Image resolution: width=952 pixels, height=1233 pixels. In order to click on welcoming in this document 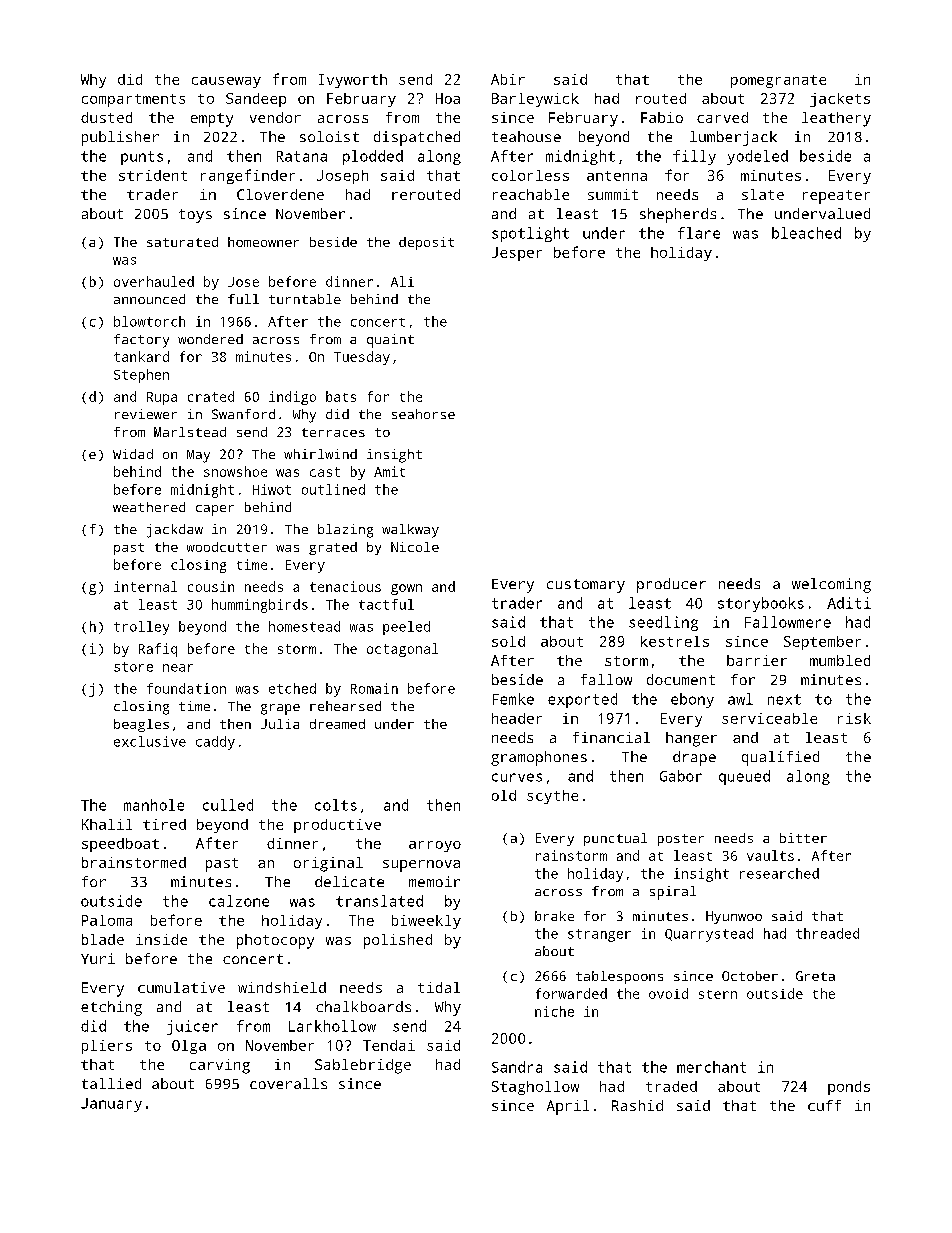, I will do `click(831, 585)`.
